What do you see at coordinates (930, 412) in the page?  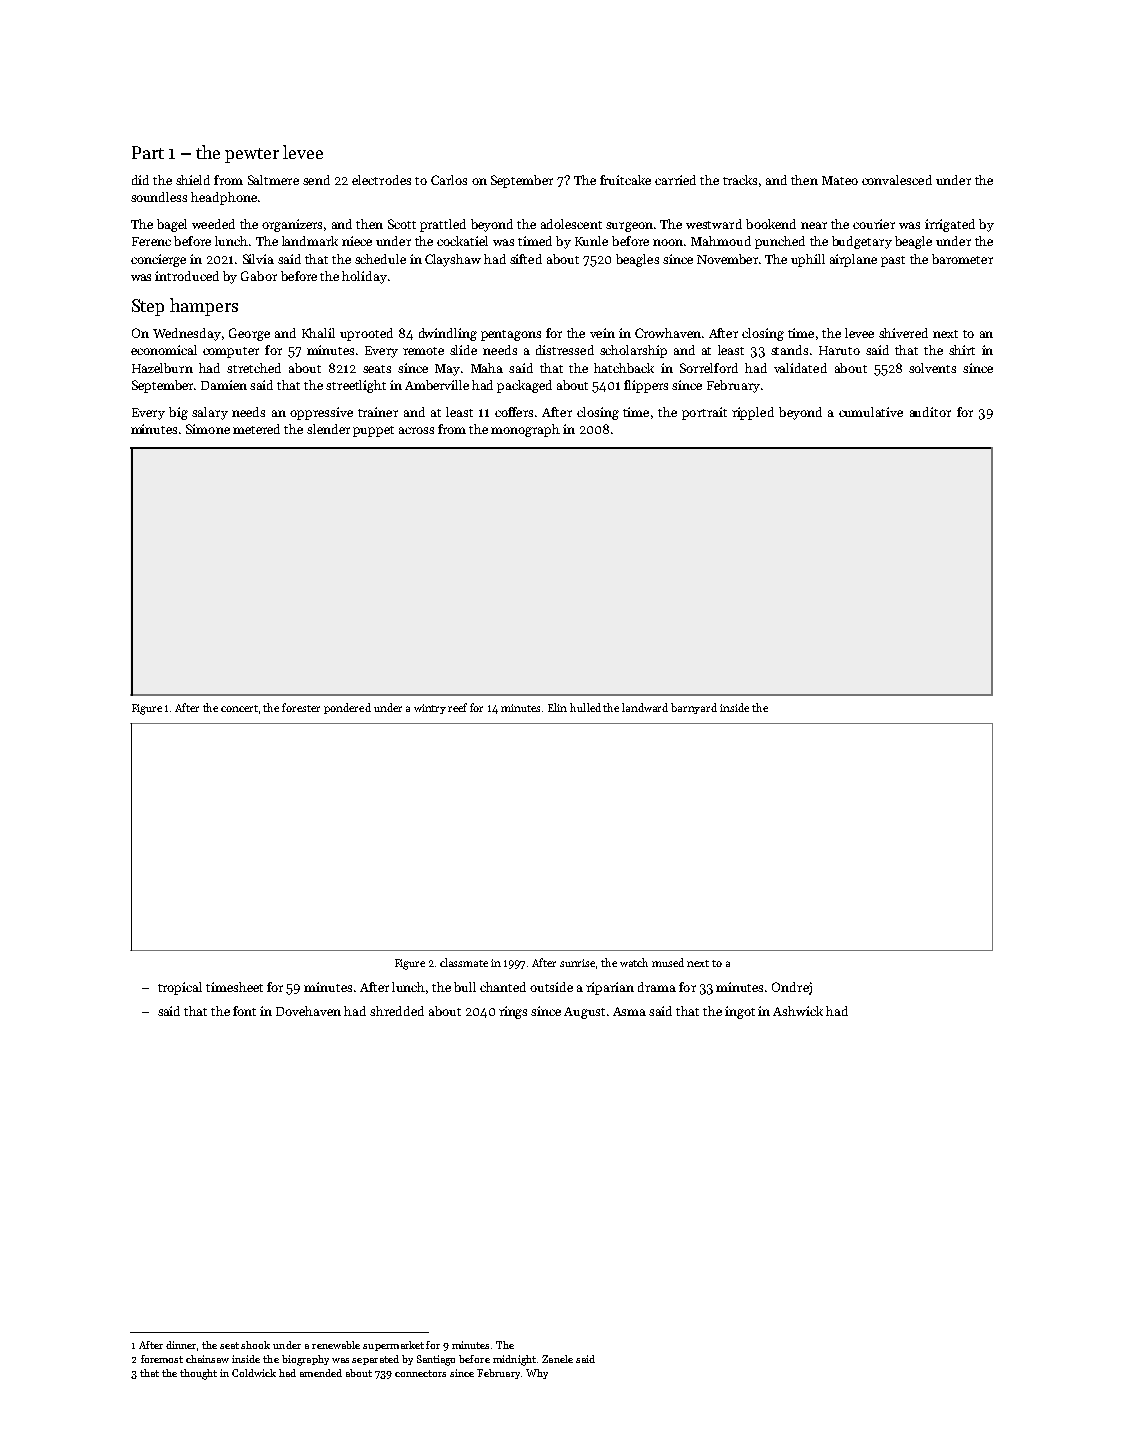 I see `auditor` at bounding box center [930, 412].
